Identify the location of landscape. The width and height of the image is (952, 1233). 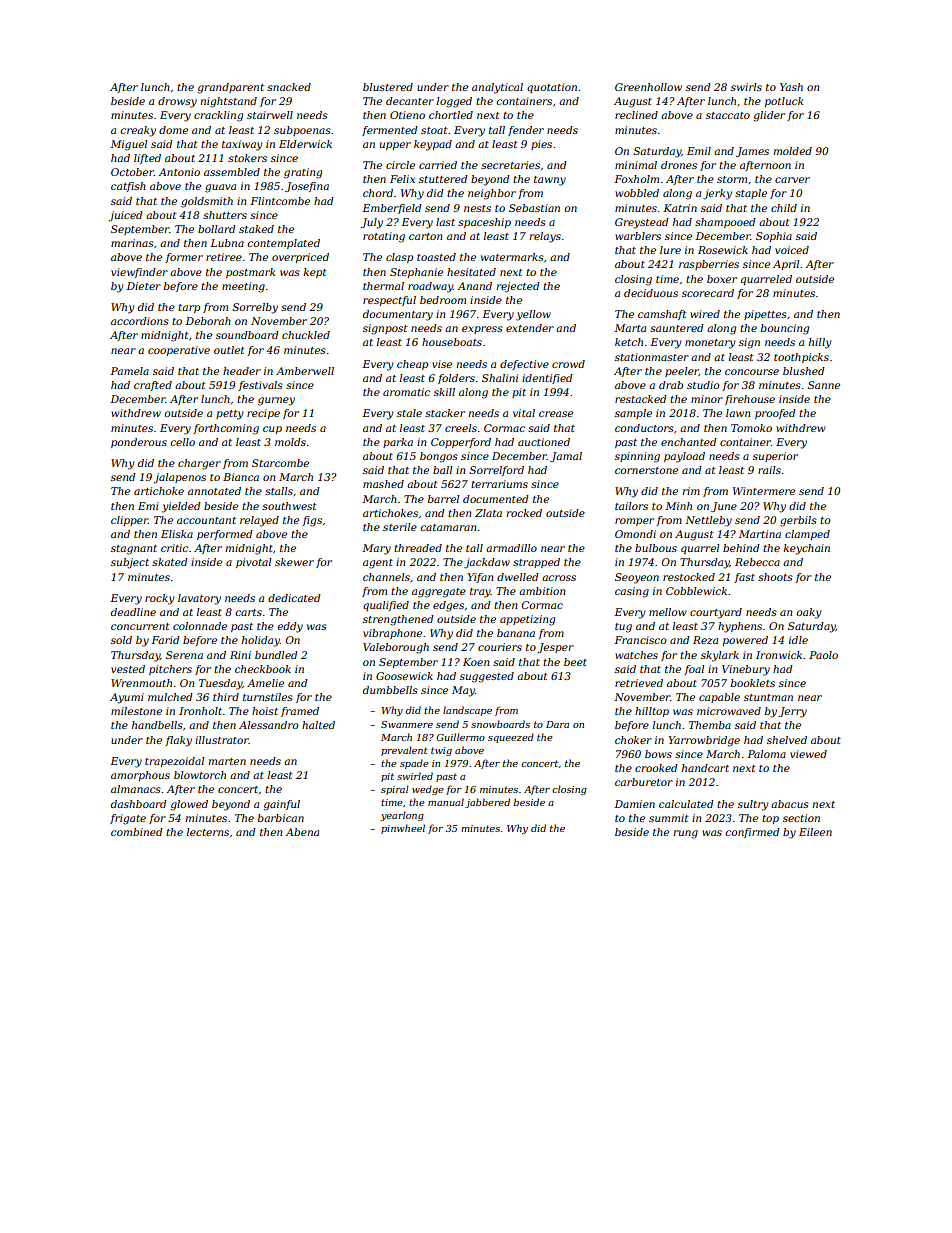
(467, 711).
